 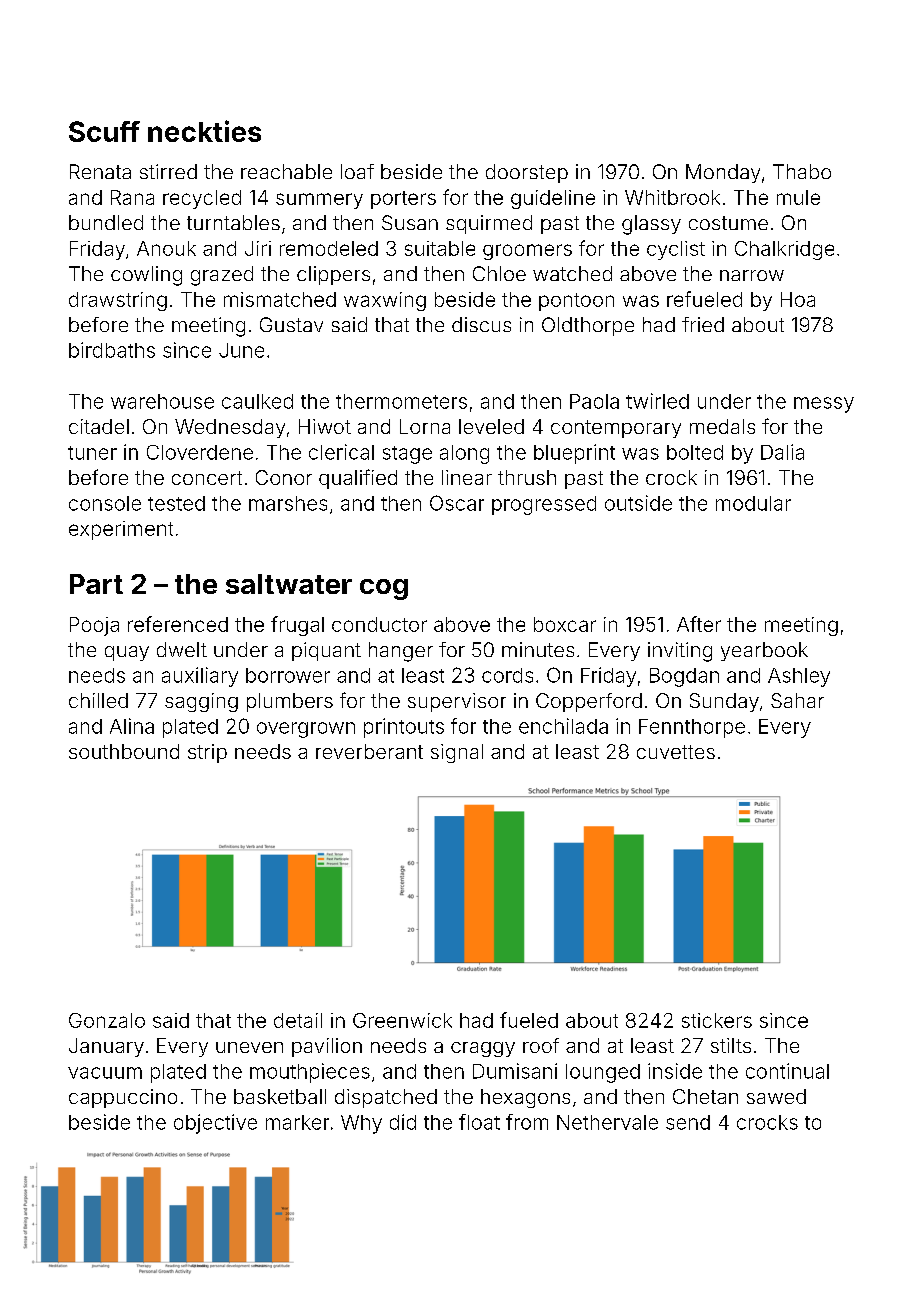 I want to click on doorstep, so click(x=527, y=173).
